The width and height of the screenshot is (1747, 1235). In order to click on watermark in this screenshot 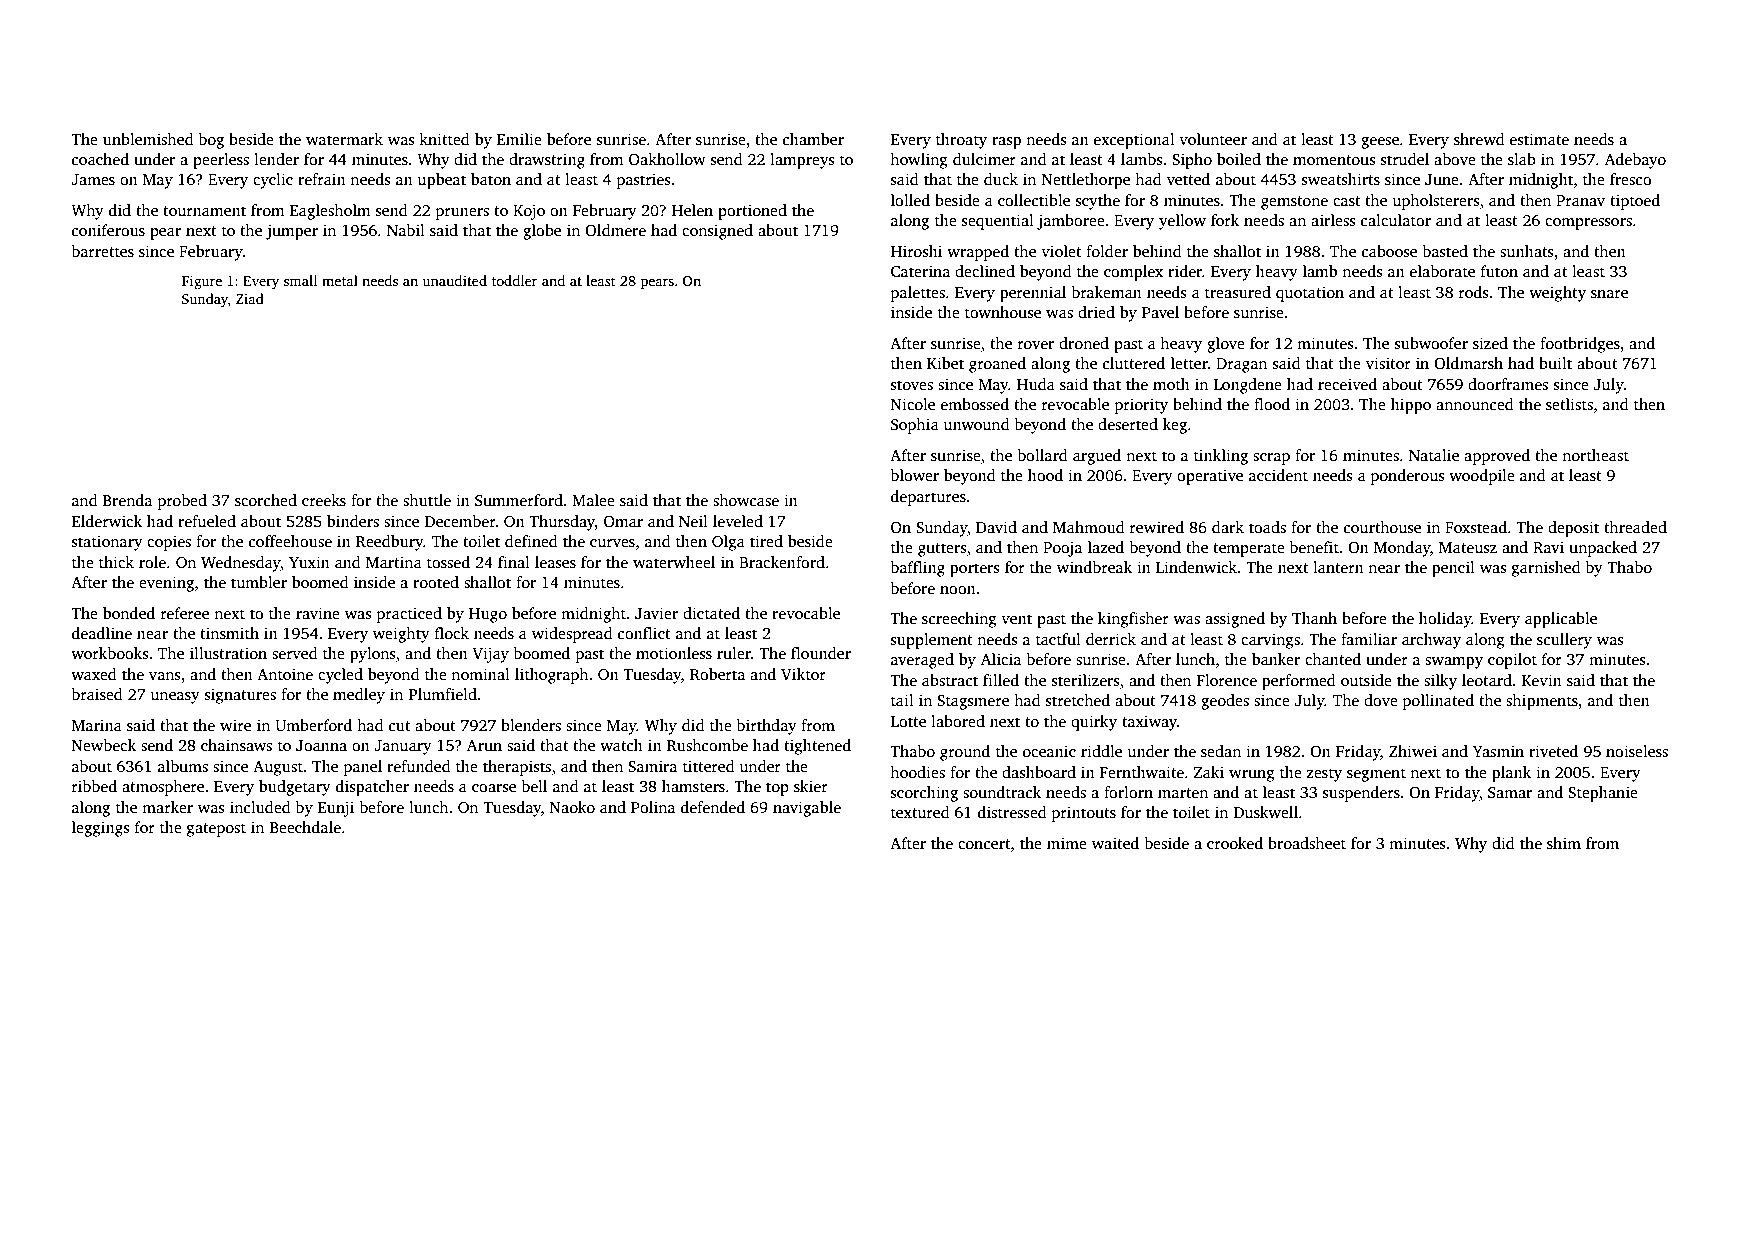, I will do `click(344, 139)`.
